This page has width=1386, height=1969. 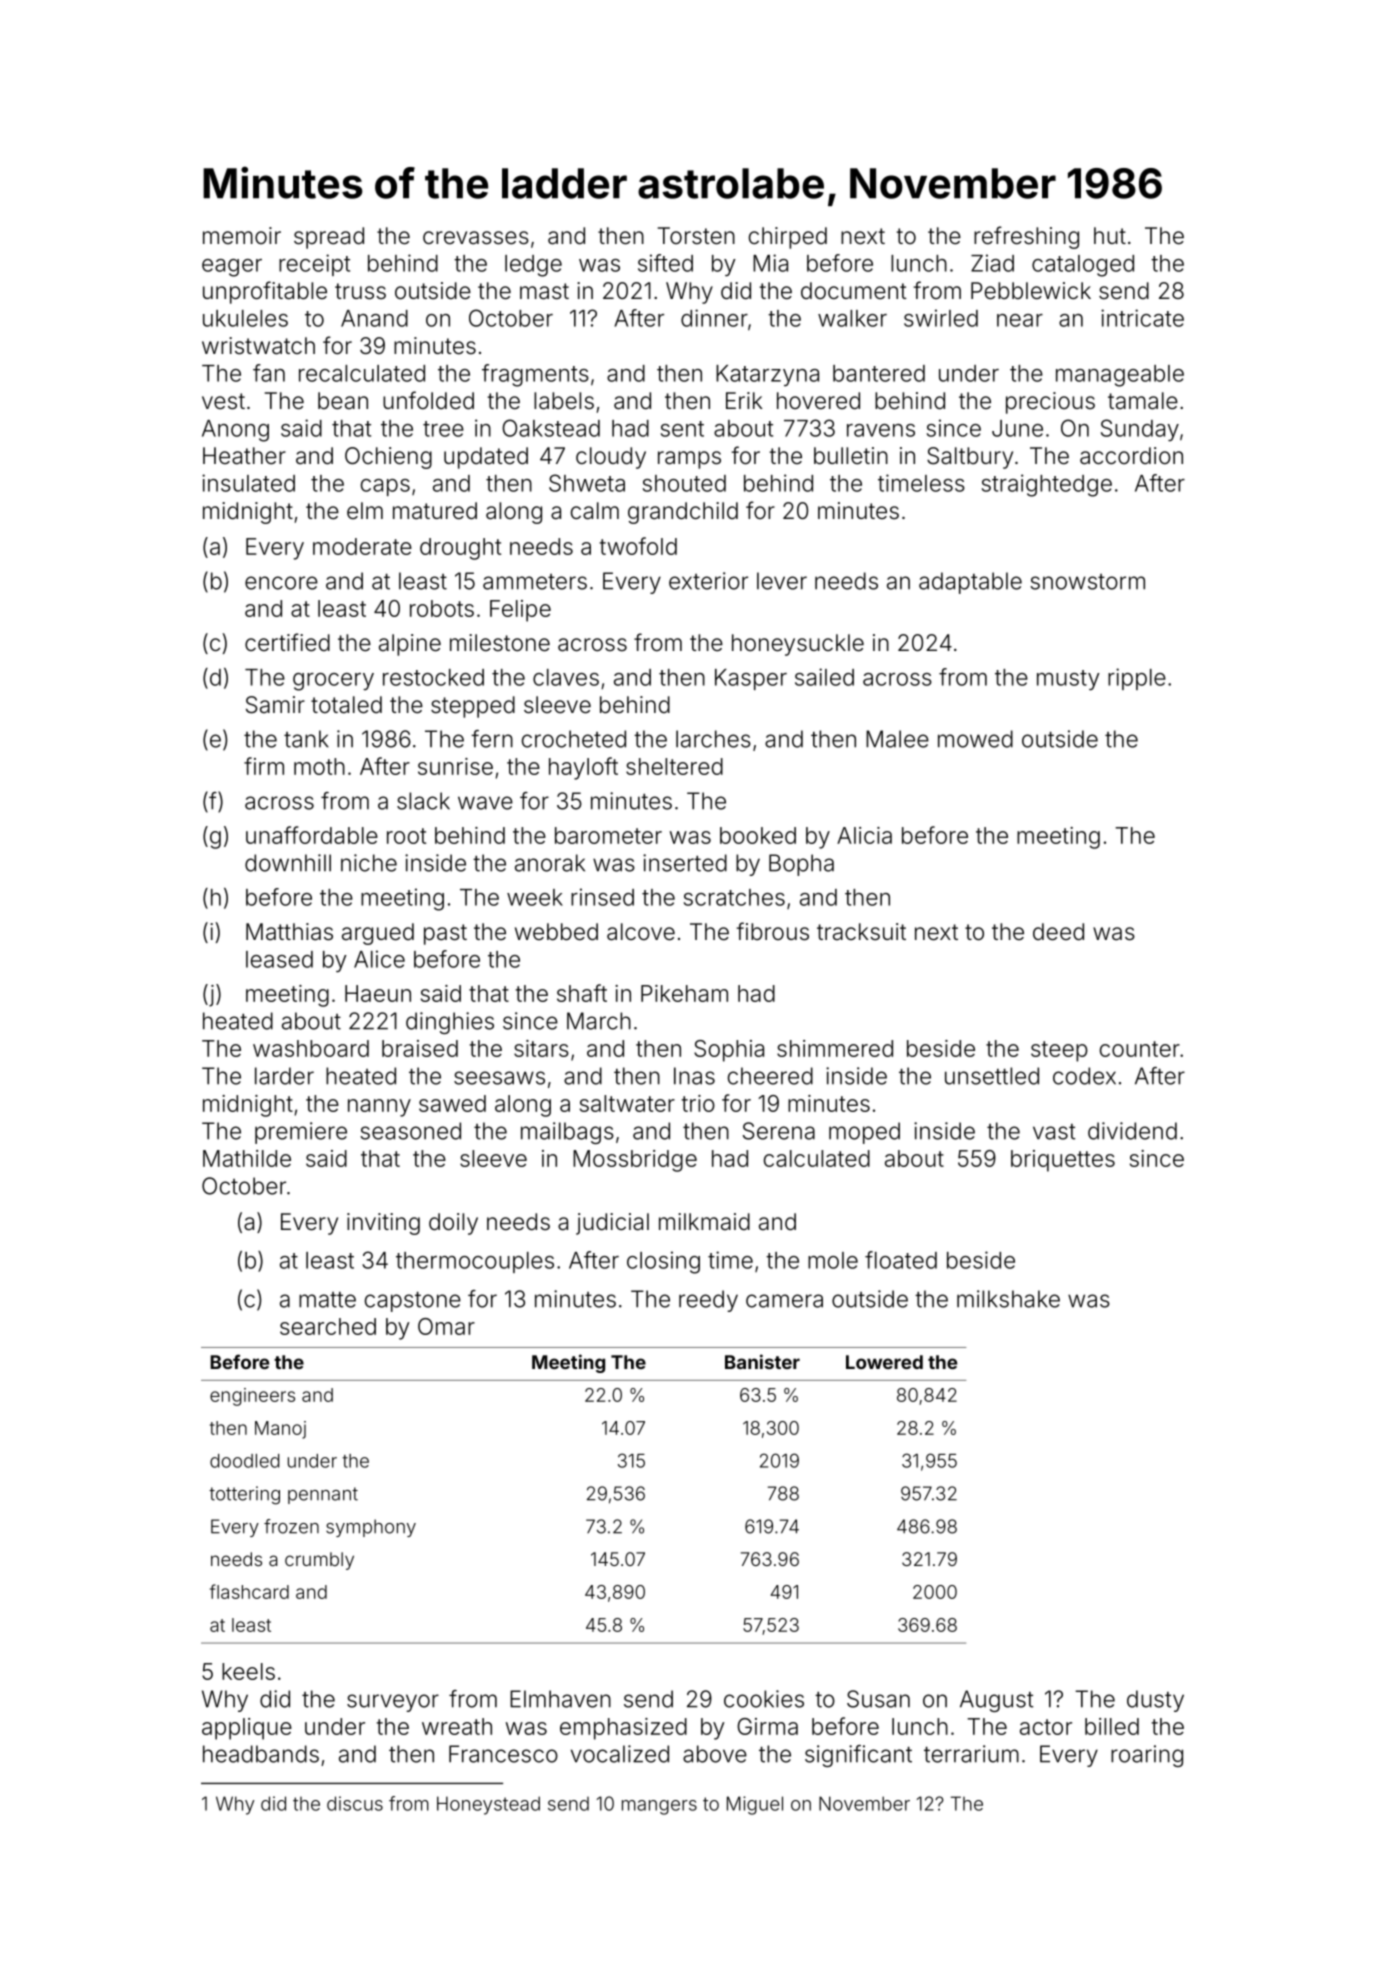 I want to click on straightedge, so click(x=1047, y=485).
